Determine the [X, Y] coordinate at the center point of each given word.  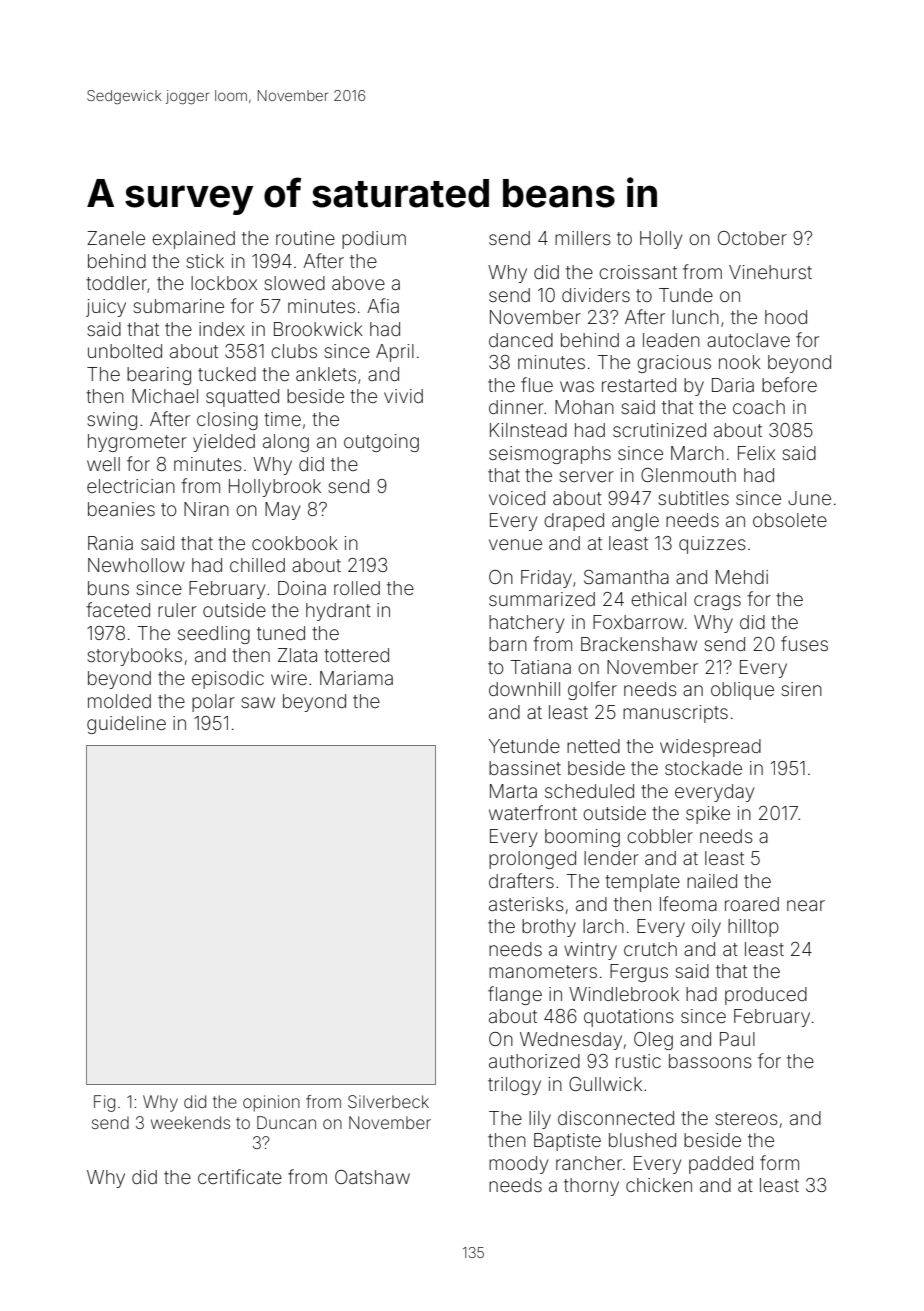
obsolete [790, 520]
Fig [104, 1103]
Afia [383, 305]
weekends [190, 1122]
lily [540, 1120]
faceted [118, 609]
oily [706, 928]
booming [582, 838]
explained [193, 240]
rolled [357, 588]
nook [740, 362]
